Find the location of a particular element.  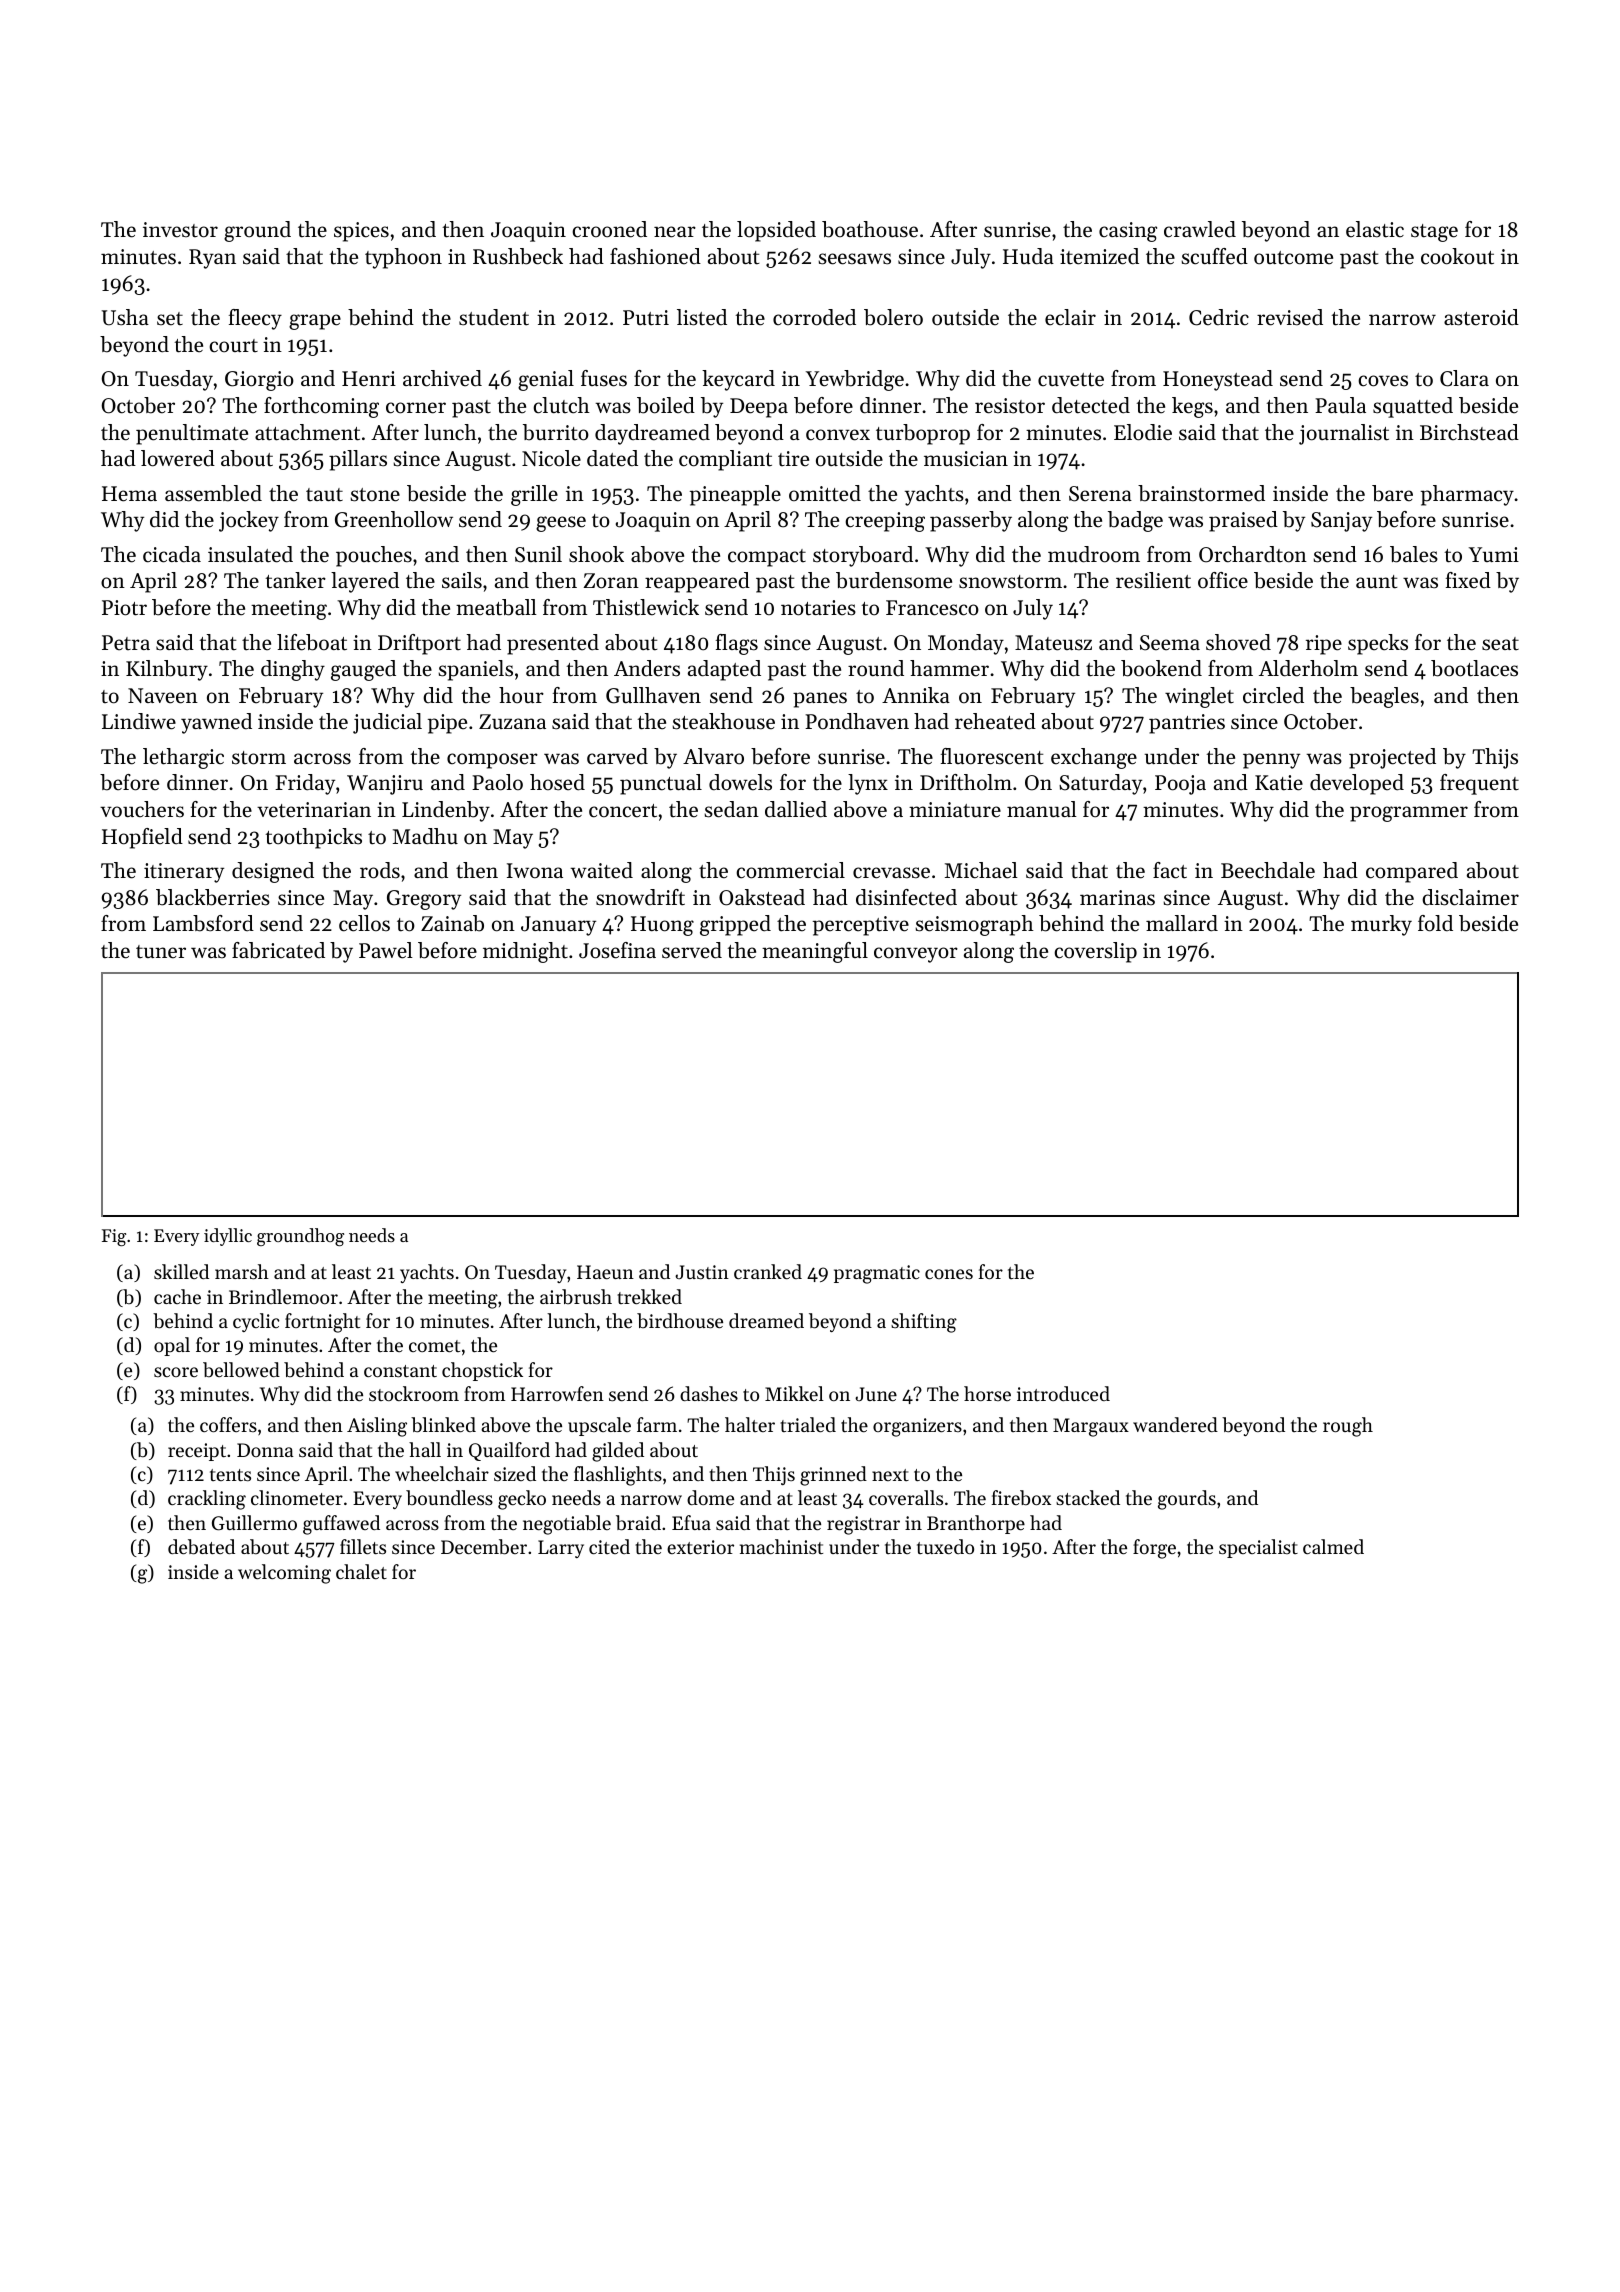

boathouse is located at coordinates (870, 229).
